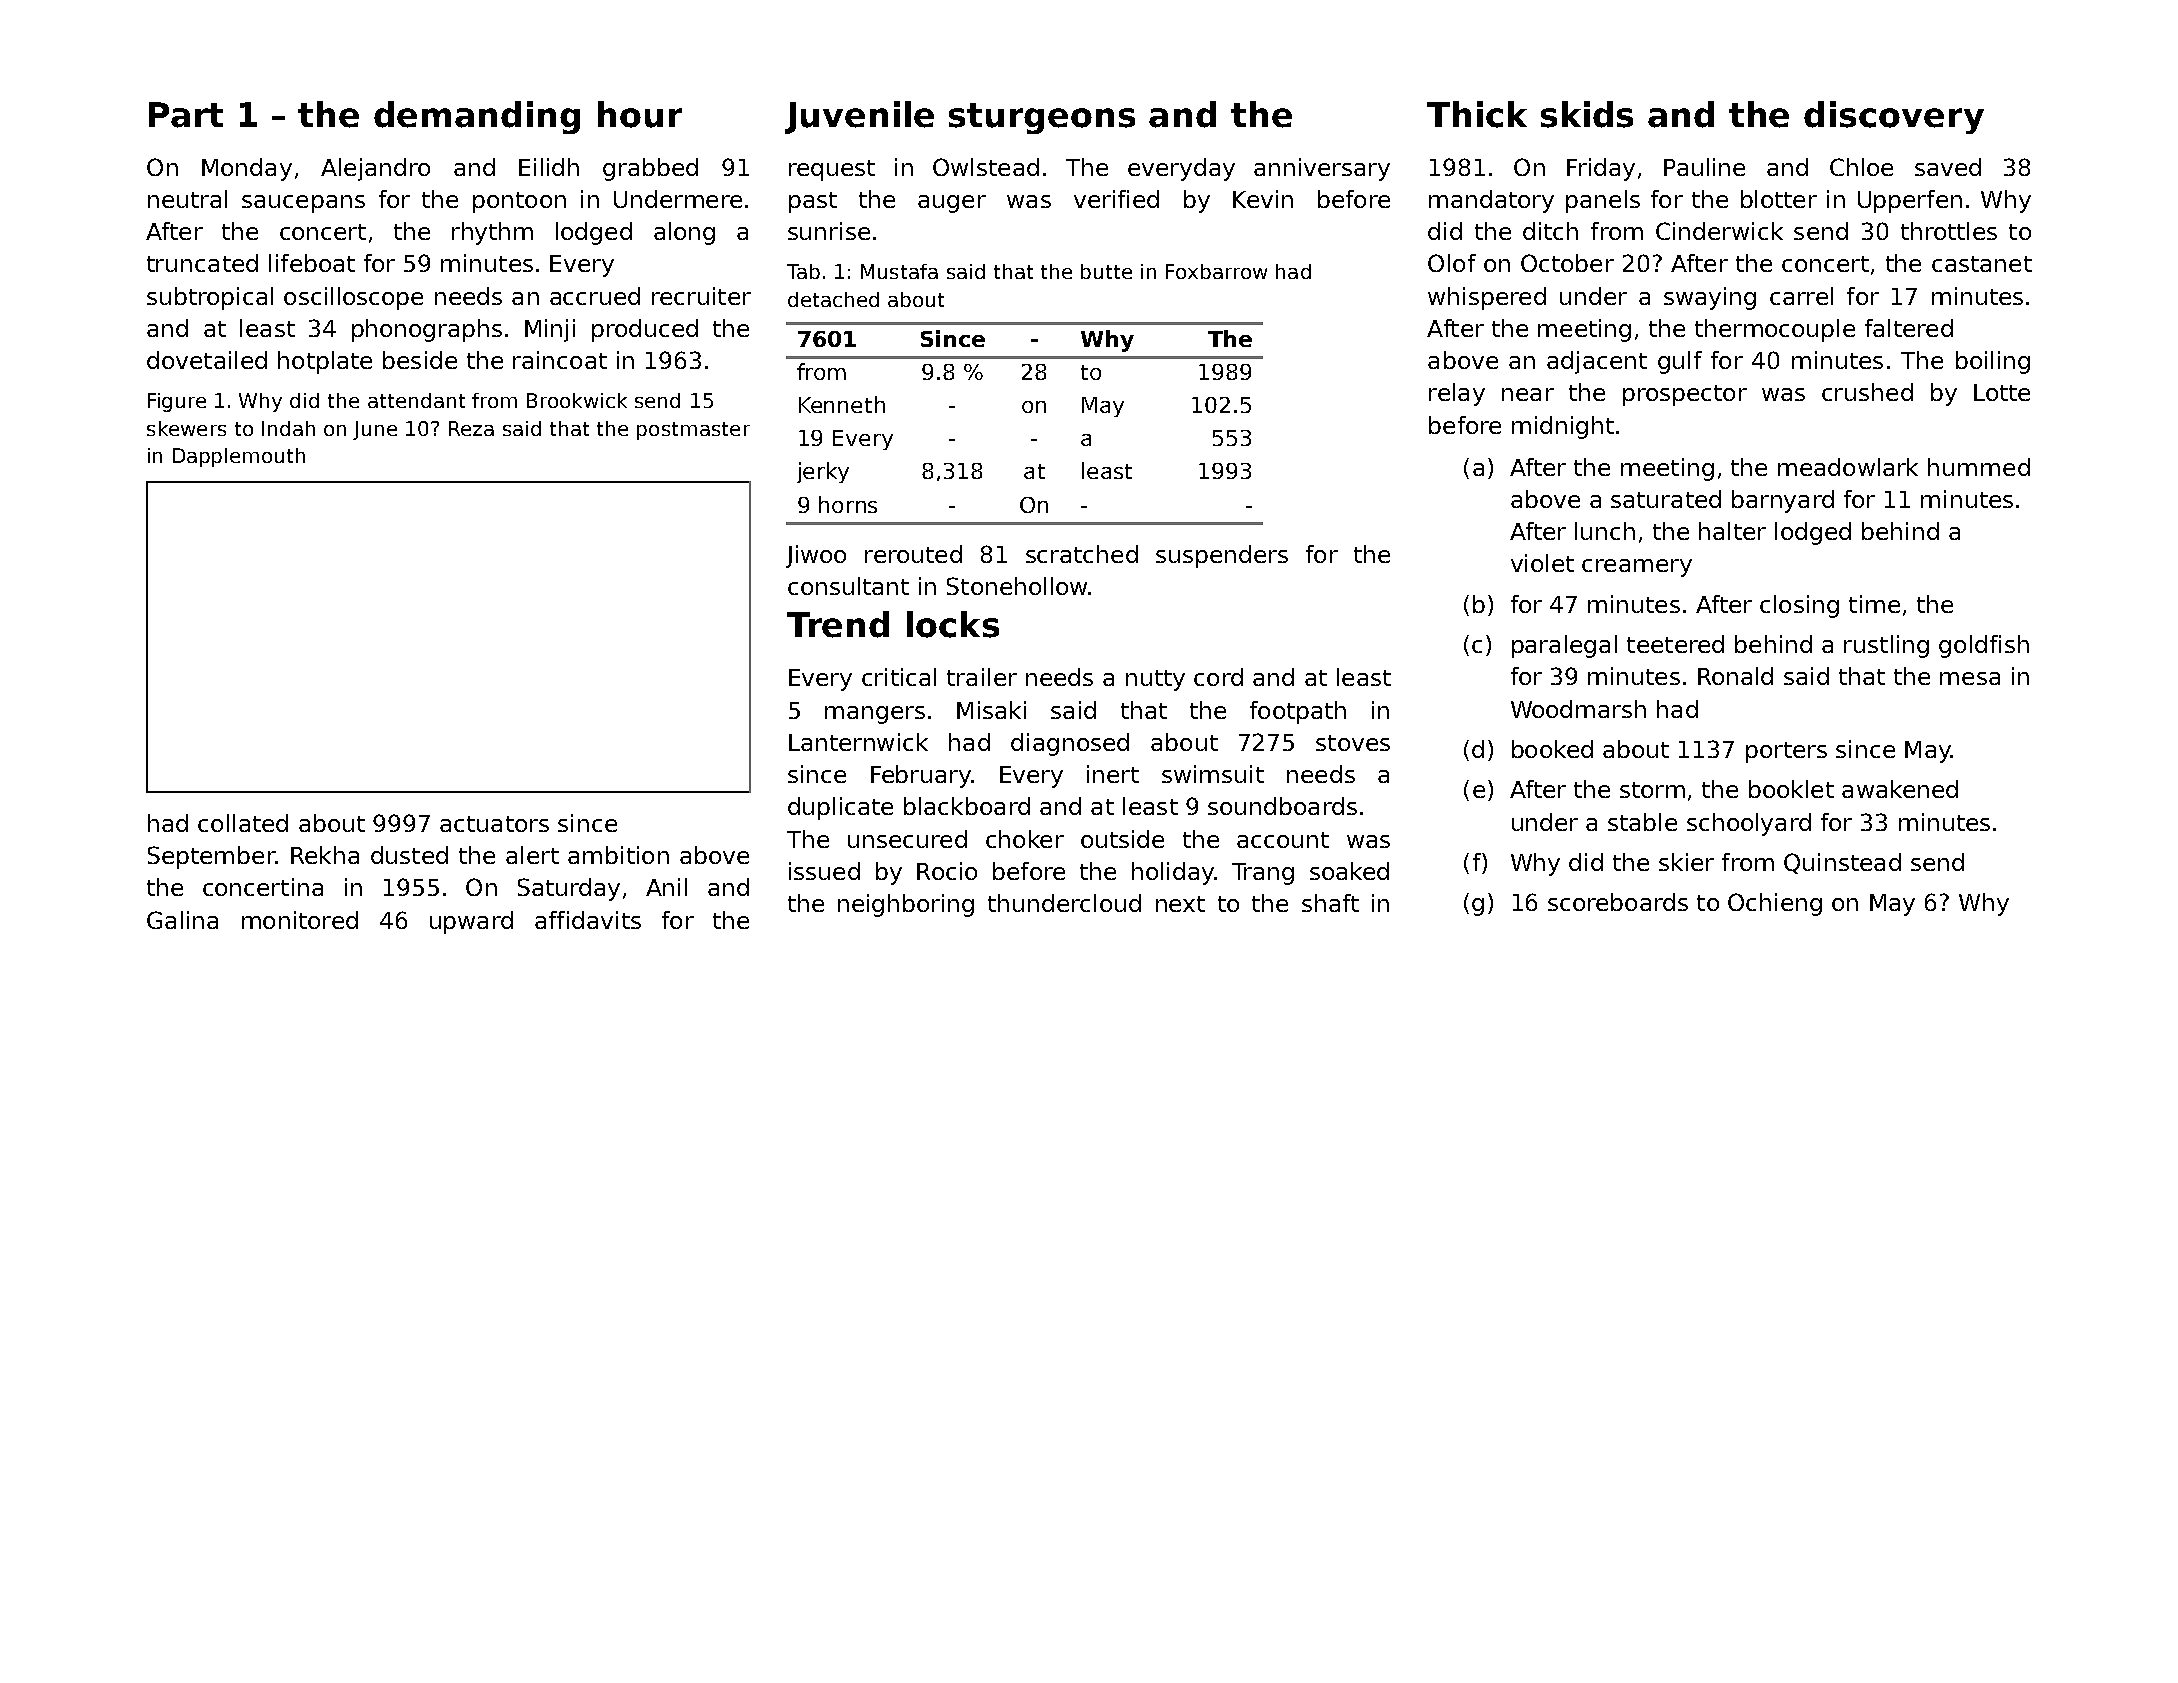 Image resolution: width=2178 pixels, height=1683 pixels. Describe the element at coordinates (1675, 644) in the screenshot. I see `teetered` at that location.
